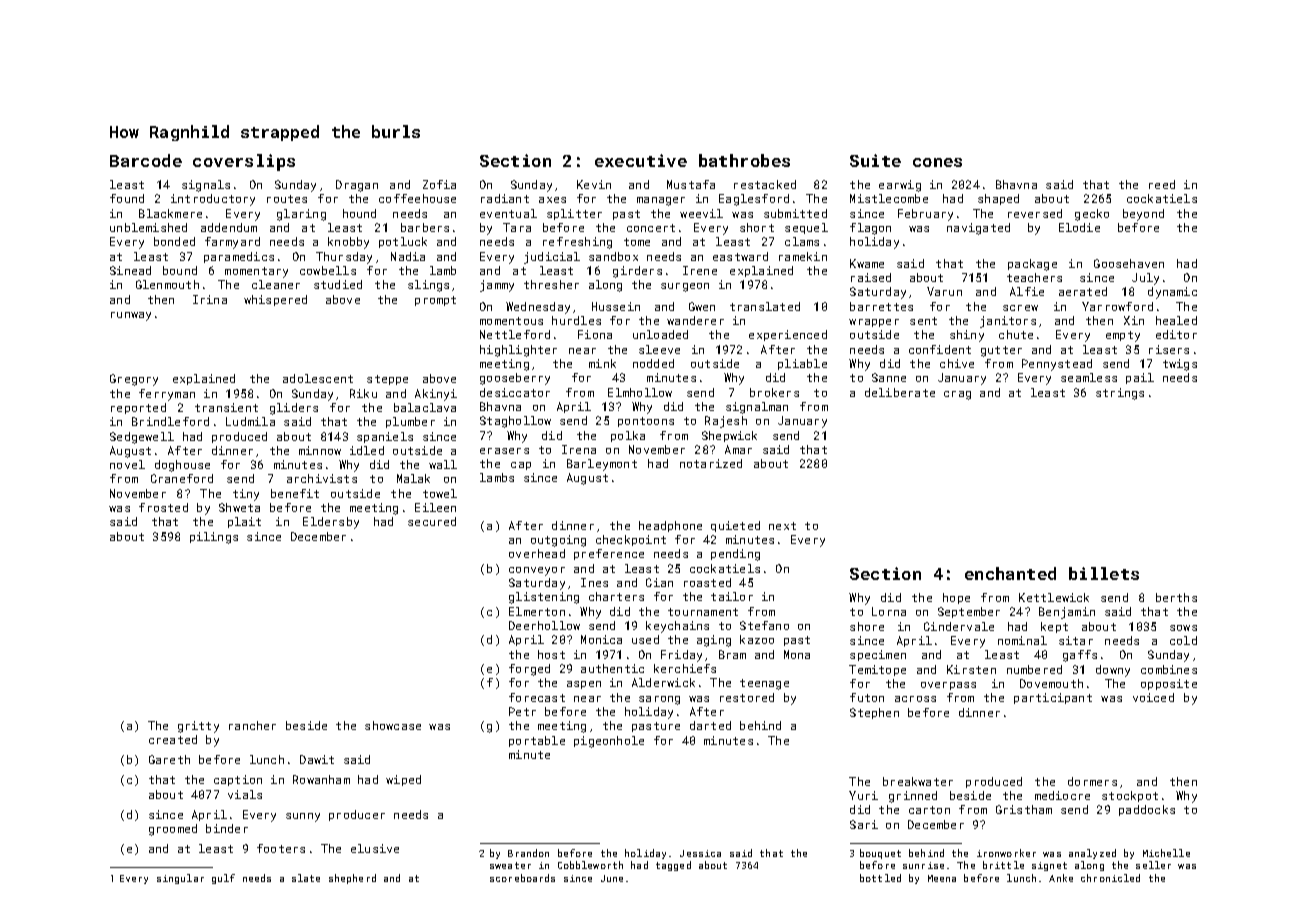 The width and height of the screenshot is (1308, 924). What do you see at coordinates (889, 611) in the screenshot?
I see `Lorna` at bounding box center [889, 611].
